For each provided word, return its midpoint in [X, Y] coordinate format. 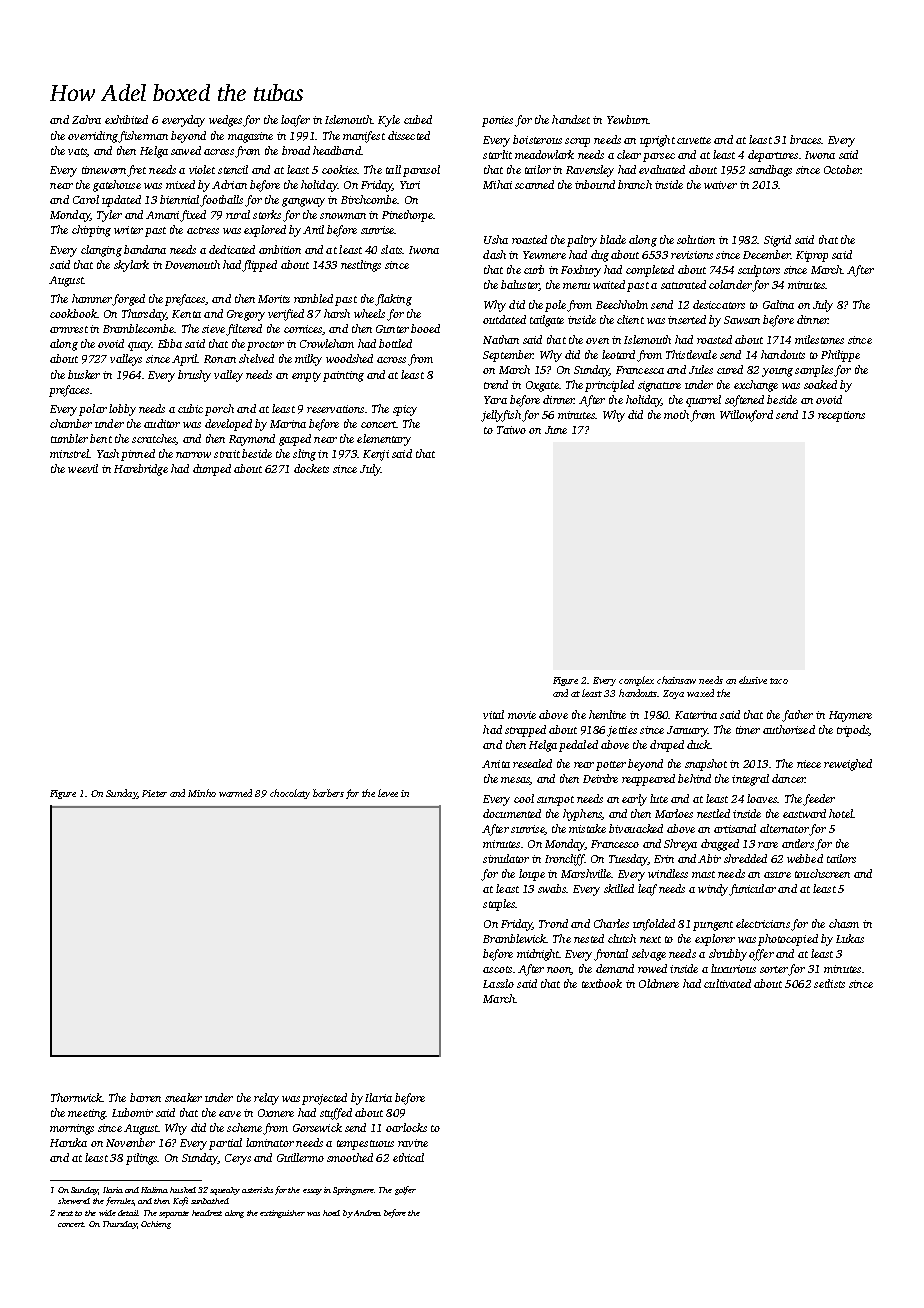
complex [636, 681]
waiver [720, 185]
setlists [829, 983]
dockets [311, 468]
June [556, 430]
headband [337, 150]
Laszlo [498, 983]
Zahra [86, 119]
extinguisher [282, 1214]
